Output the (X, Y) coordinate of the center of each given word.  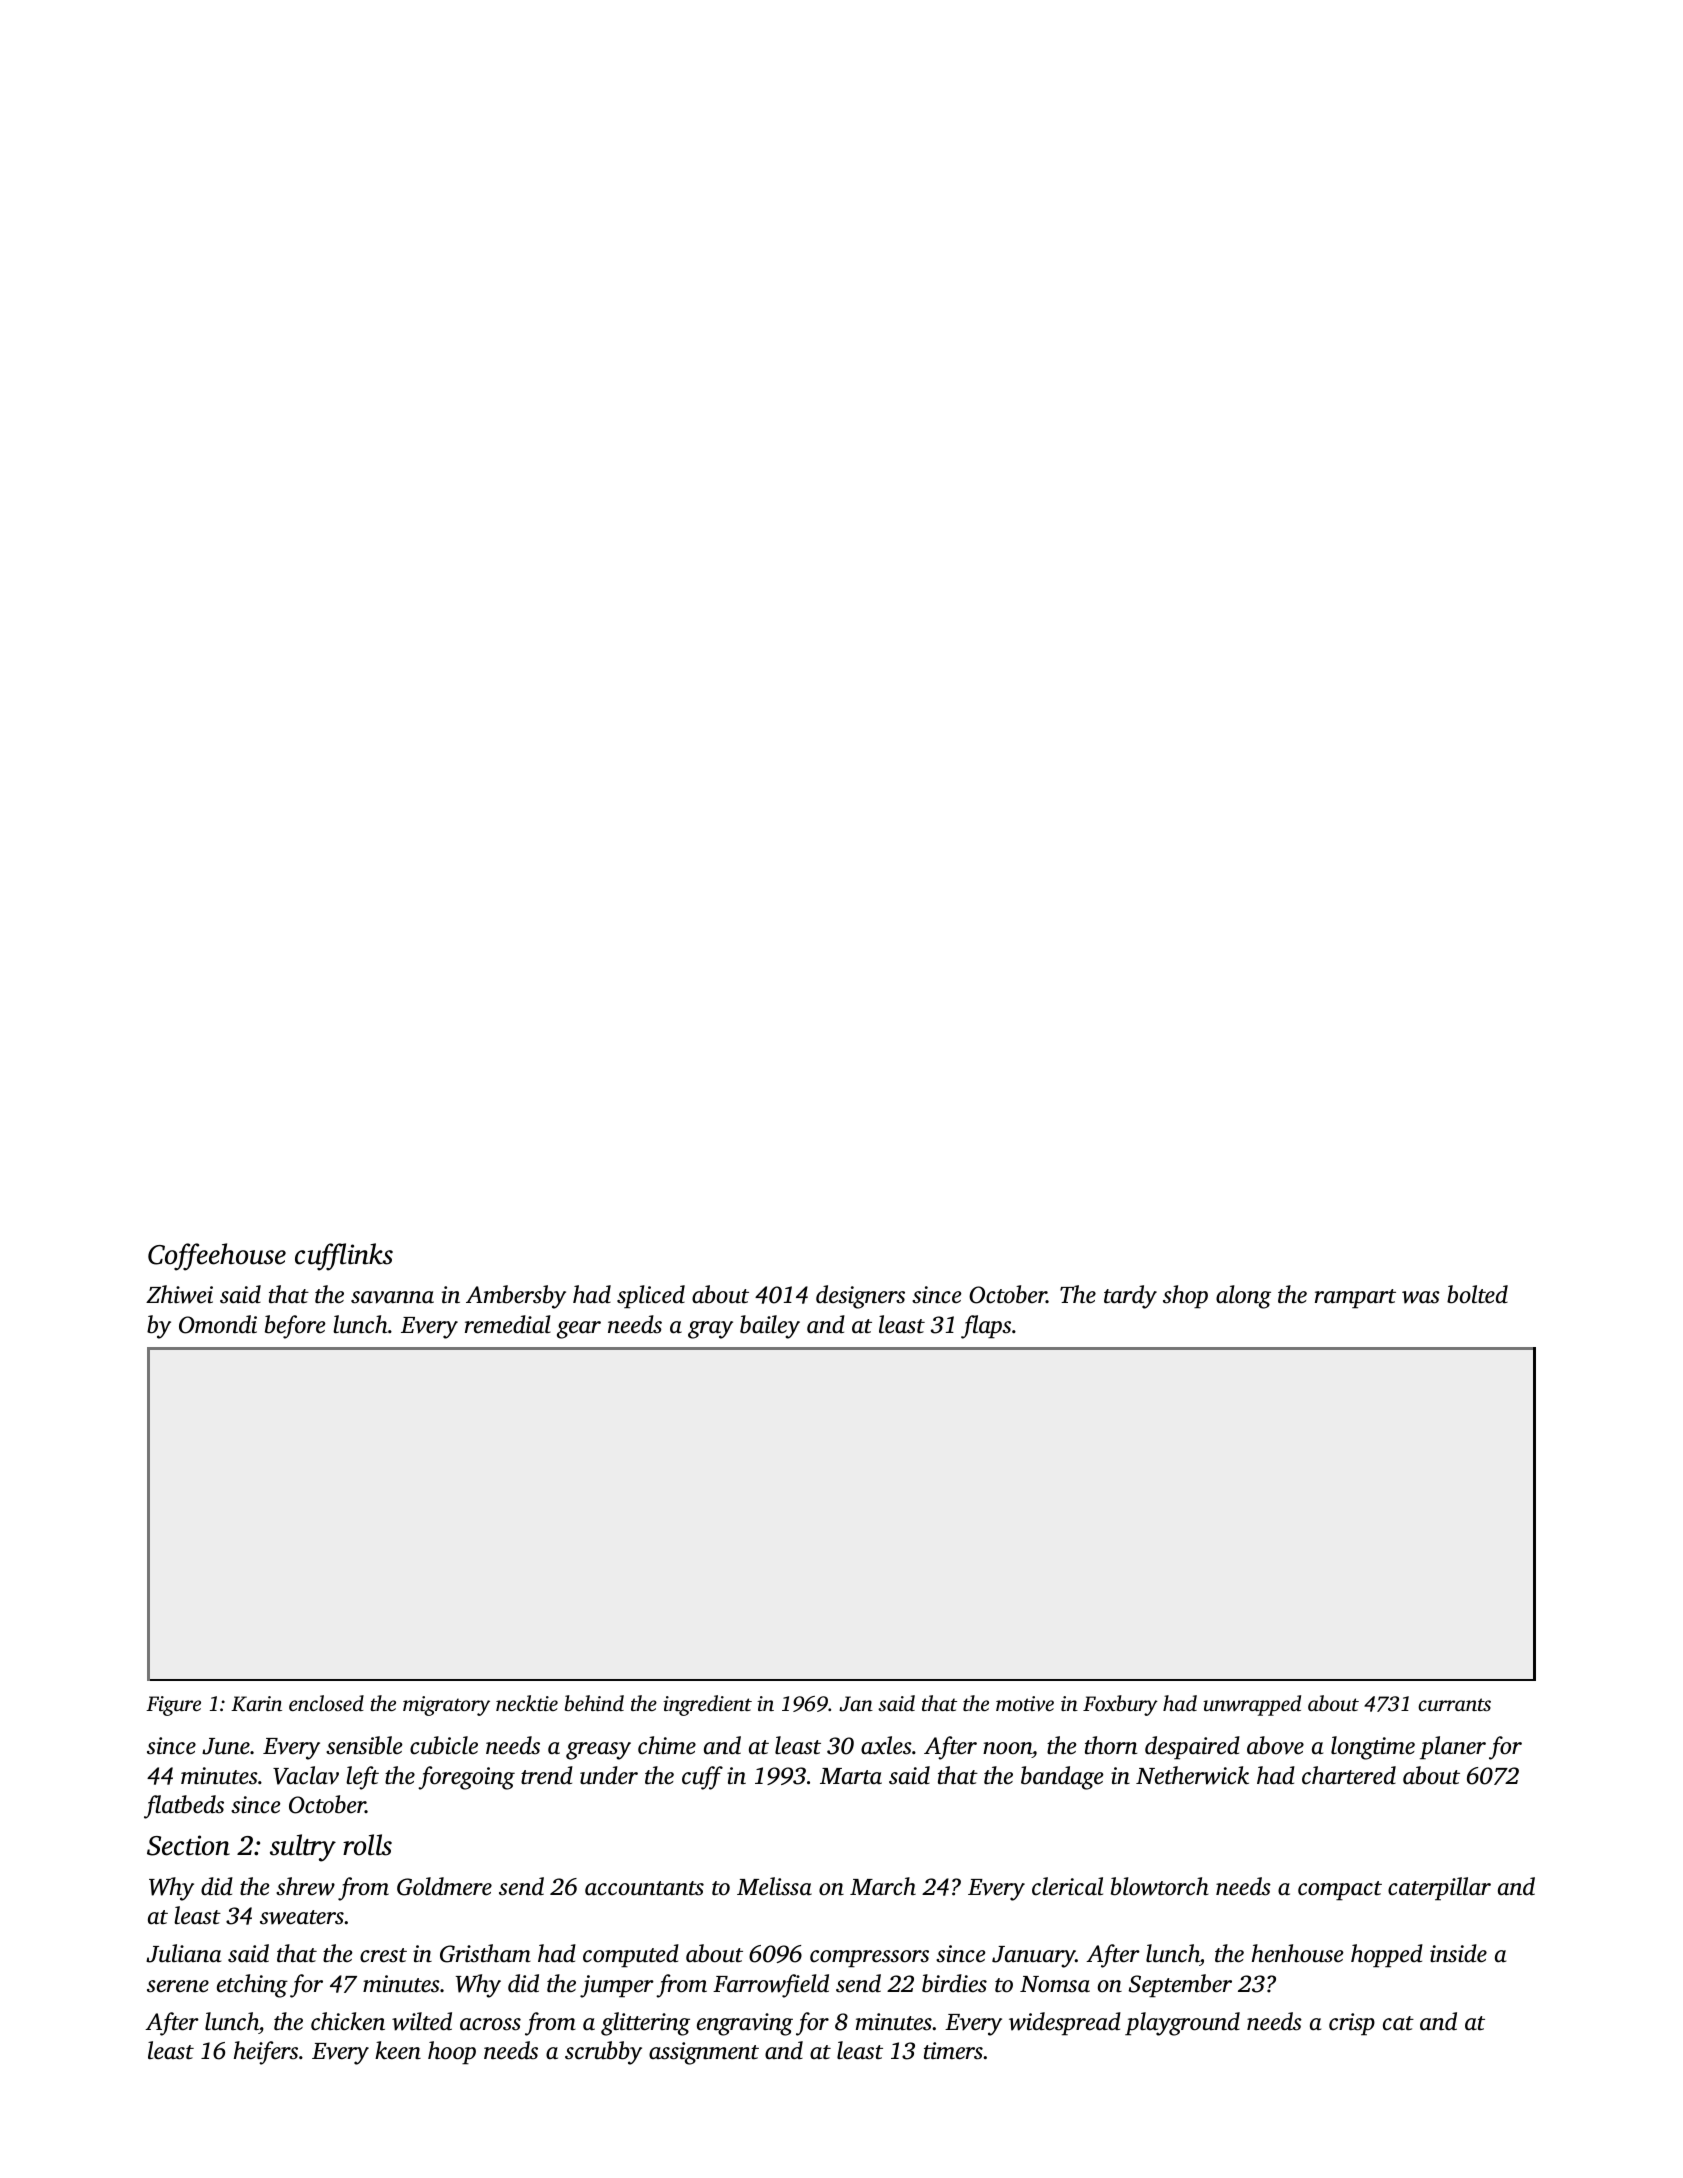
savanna (392, 1297)
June (226, 1746)
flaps (986, 1327)
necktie (527, 1703)
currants (1454, 1704)
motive (1025, 1704)
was (1421, 1297)
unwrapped (1252, 1705)
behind (594, 1703)
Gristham (485, 1953)
